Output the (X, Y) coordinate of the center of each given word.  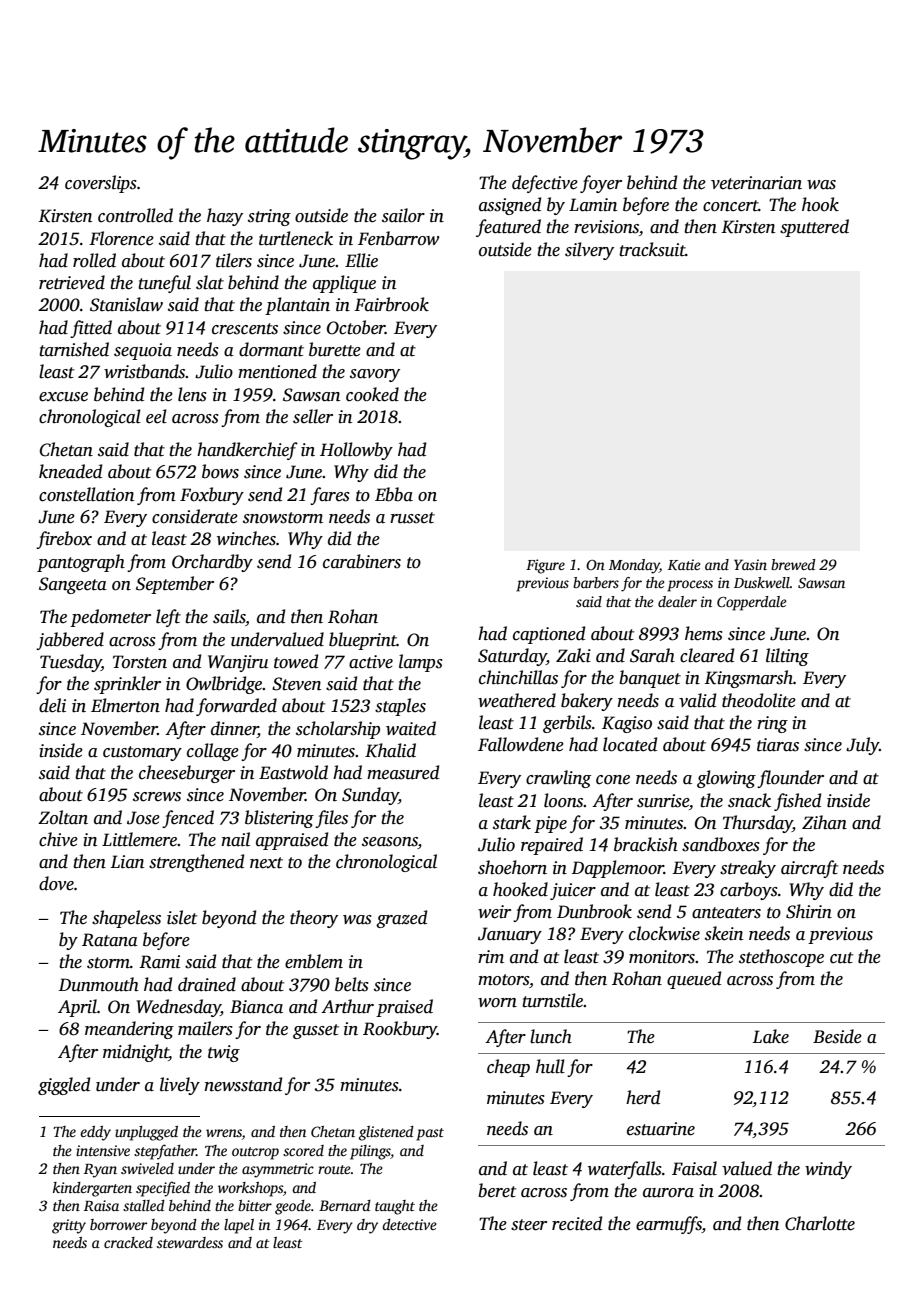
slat (210, 282)
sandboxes (721, 844)
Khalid (390, 750)
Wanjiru (238, 663)
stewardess (190, 1242)
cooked (372, 394)
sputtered (814, 228)
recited (577, 1223)
